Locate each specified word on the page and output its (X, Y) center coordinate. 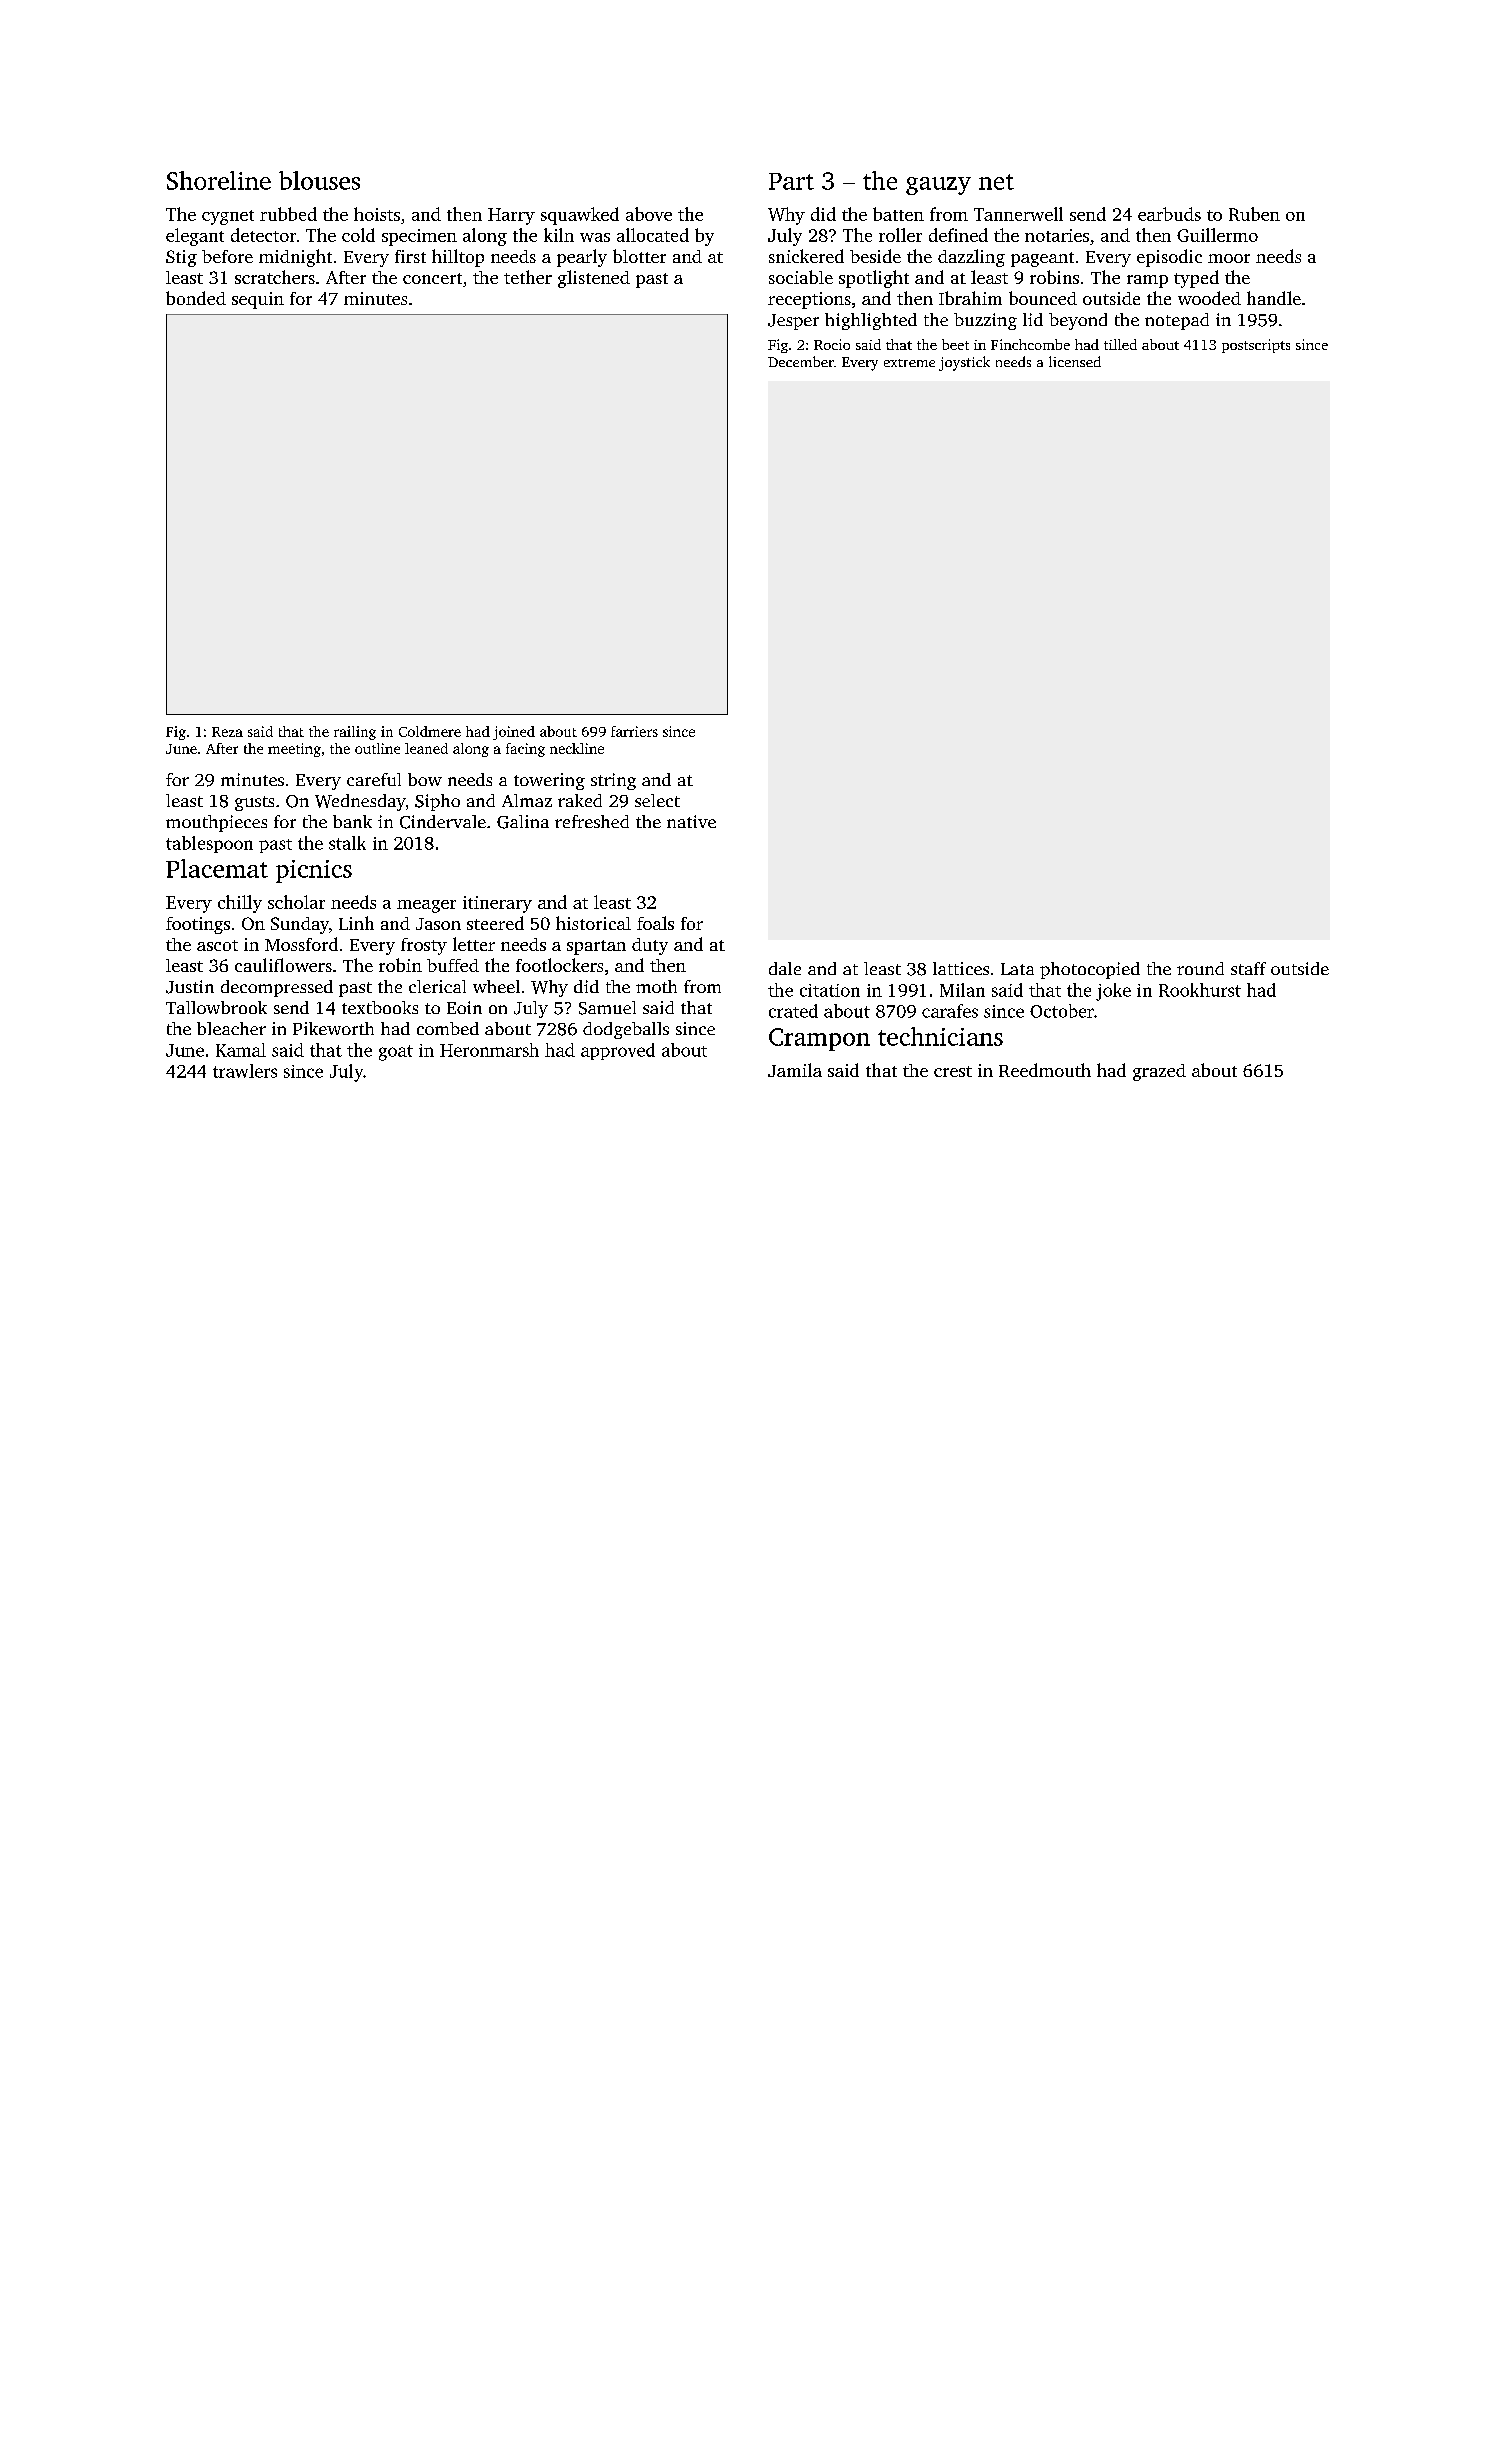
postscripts (1256, 346)
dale (785, 968)
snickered (806, 256)
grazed (1159, 1072)
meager (426, 906)
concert (432, 278)
